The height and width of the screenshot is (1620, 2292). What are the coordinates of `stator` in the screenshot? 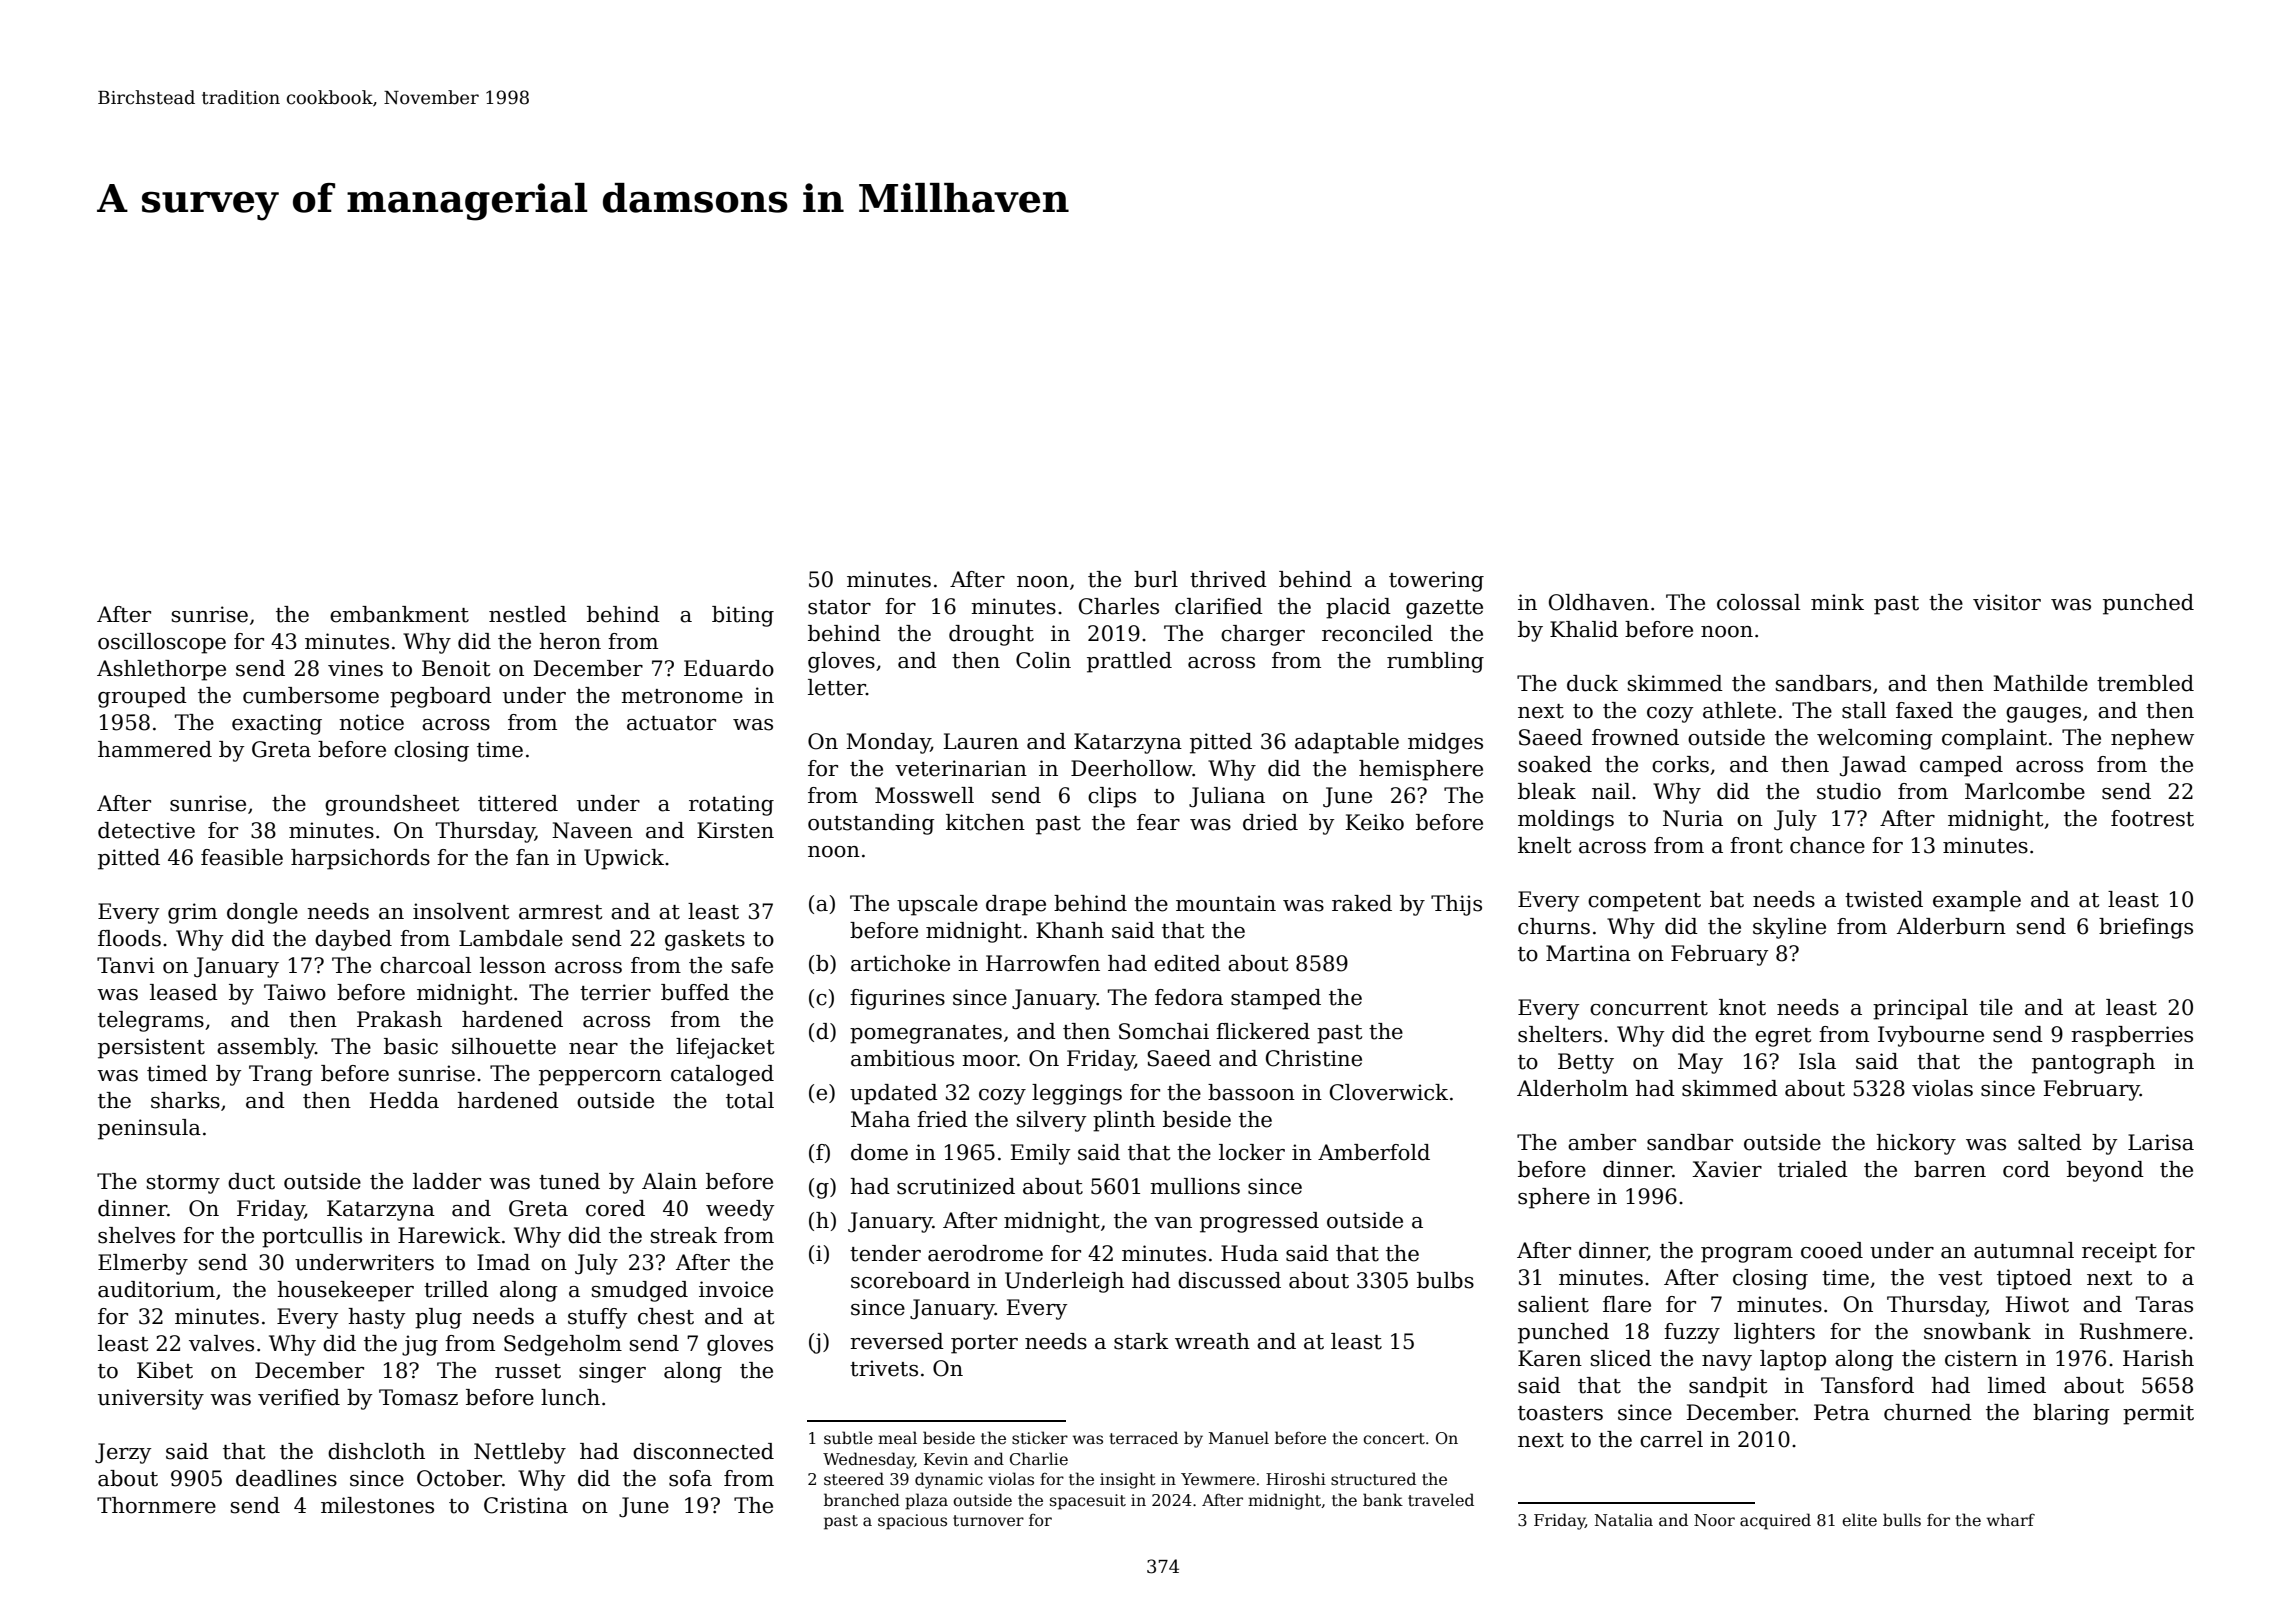 It's located at (839, 607).
